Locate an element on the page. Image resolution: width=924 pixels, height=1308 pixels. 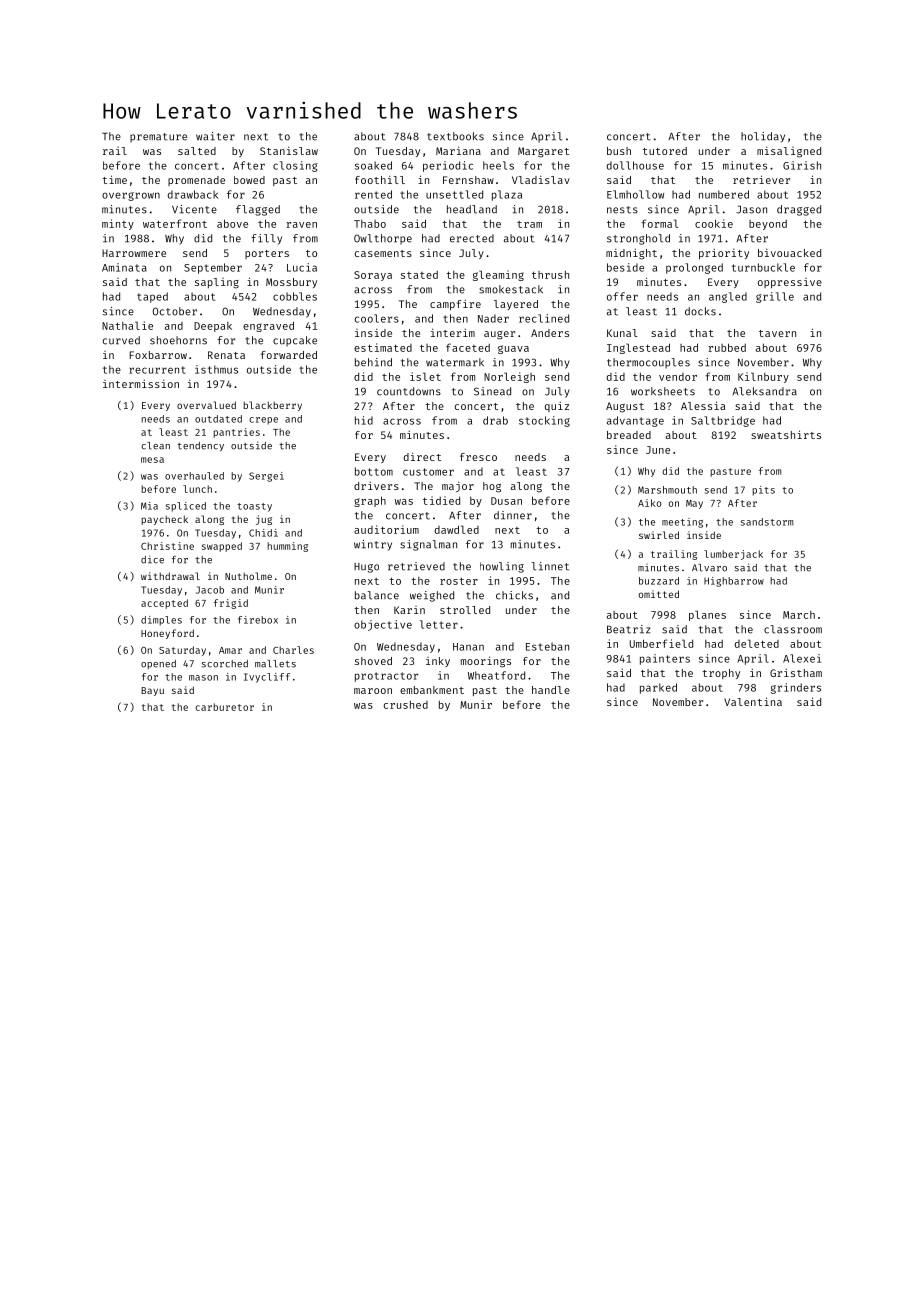
dragged is located at coordinates (799, 210).
